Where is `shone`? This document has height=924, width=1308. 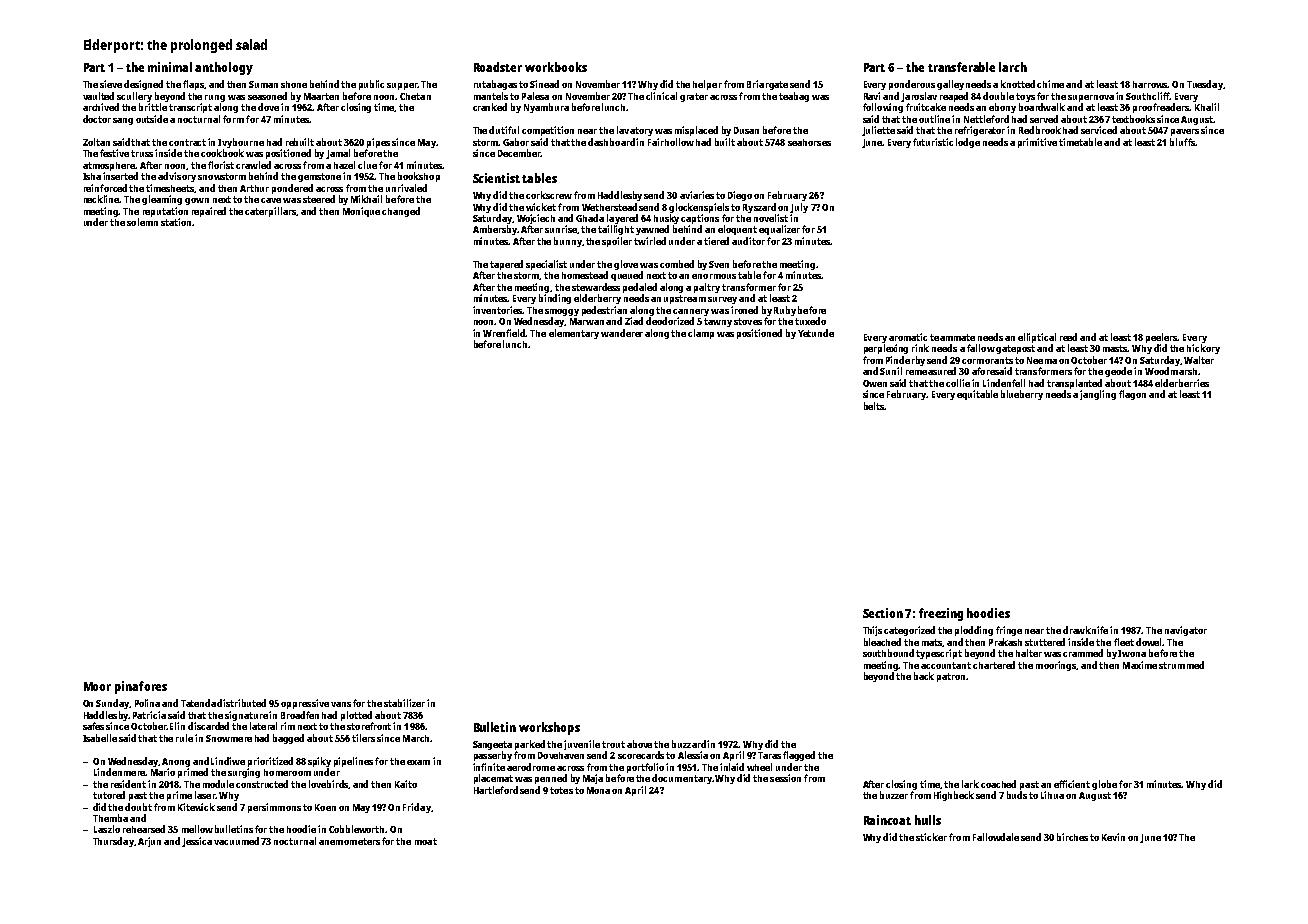
shone is located at coordinates (294, 84).
